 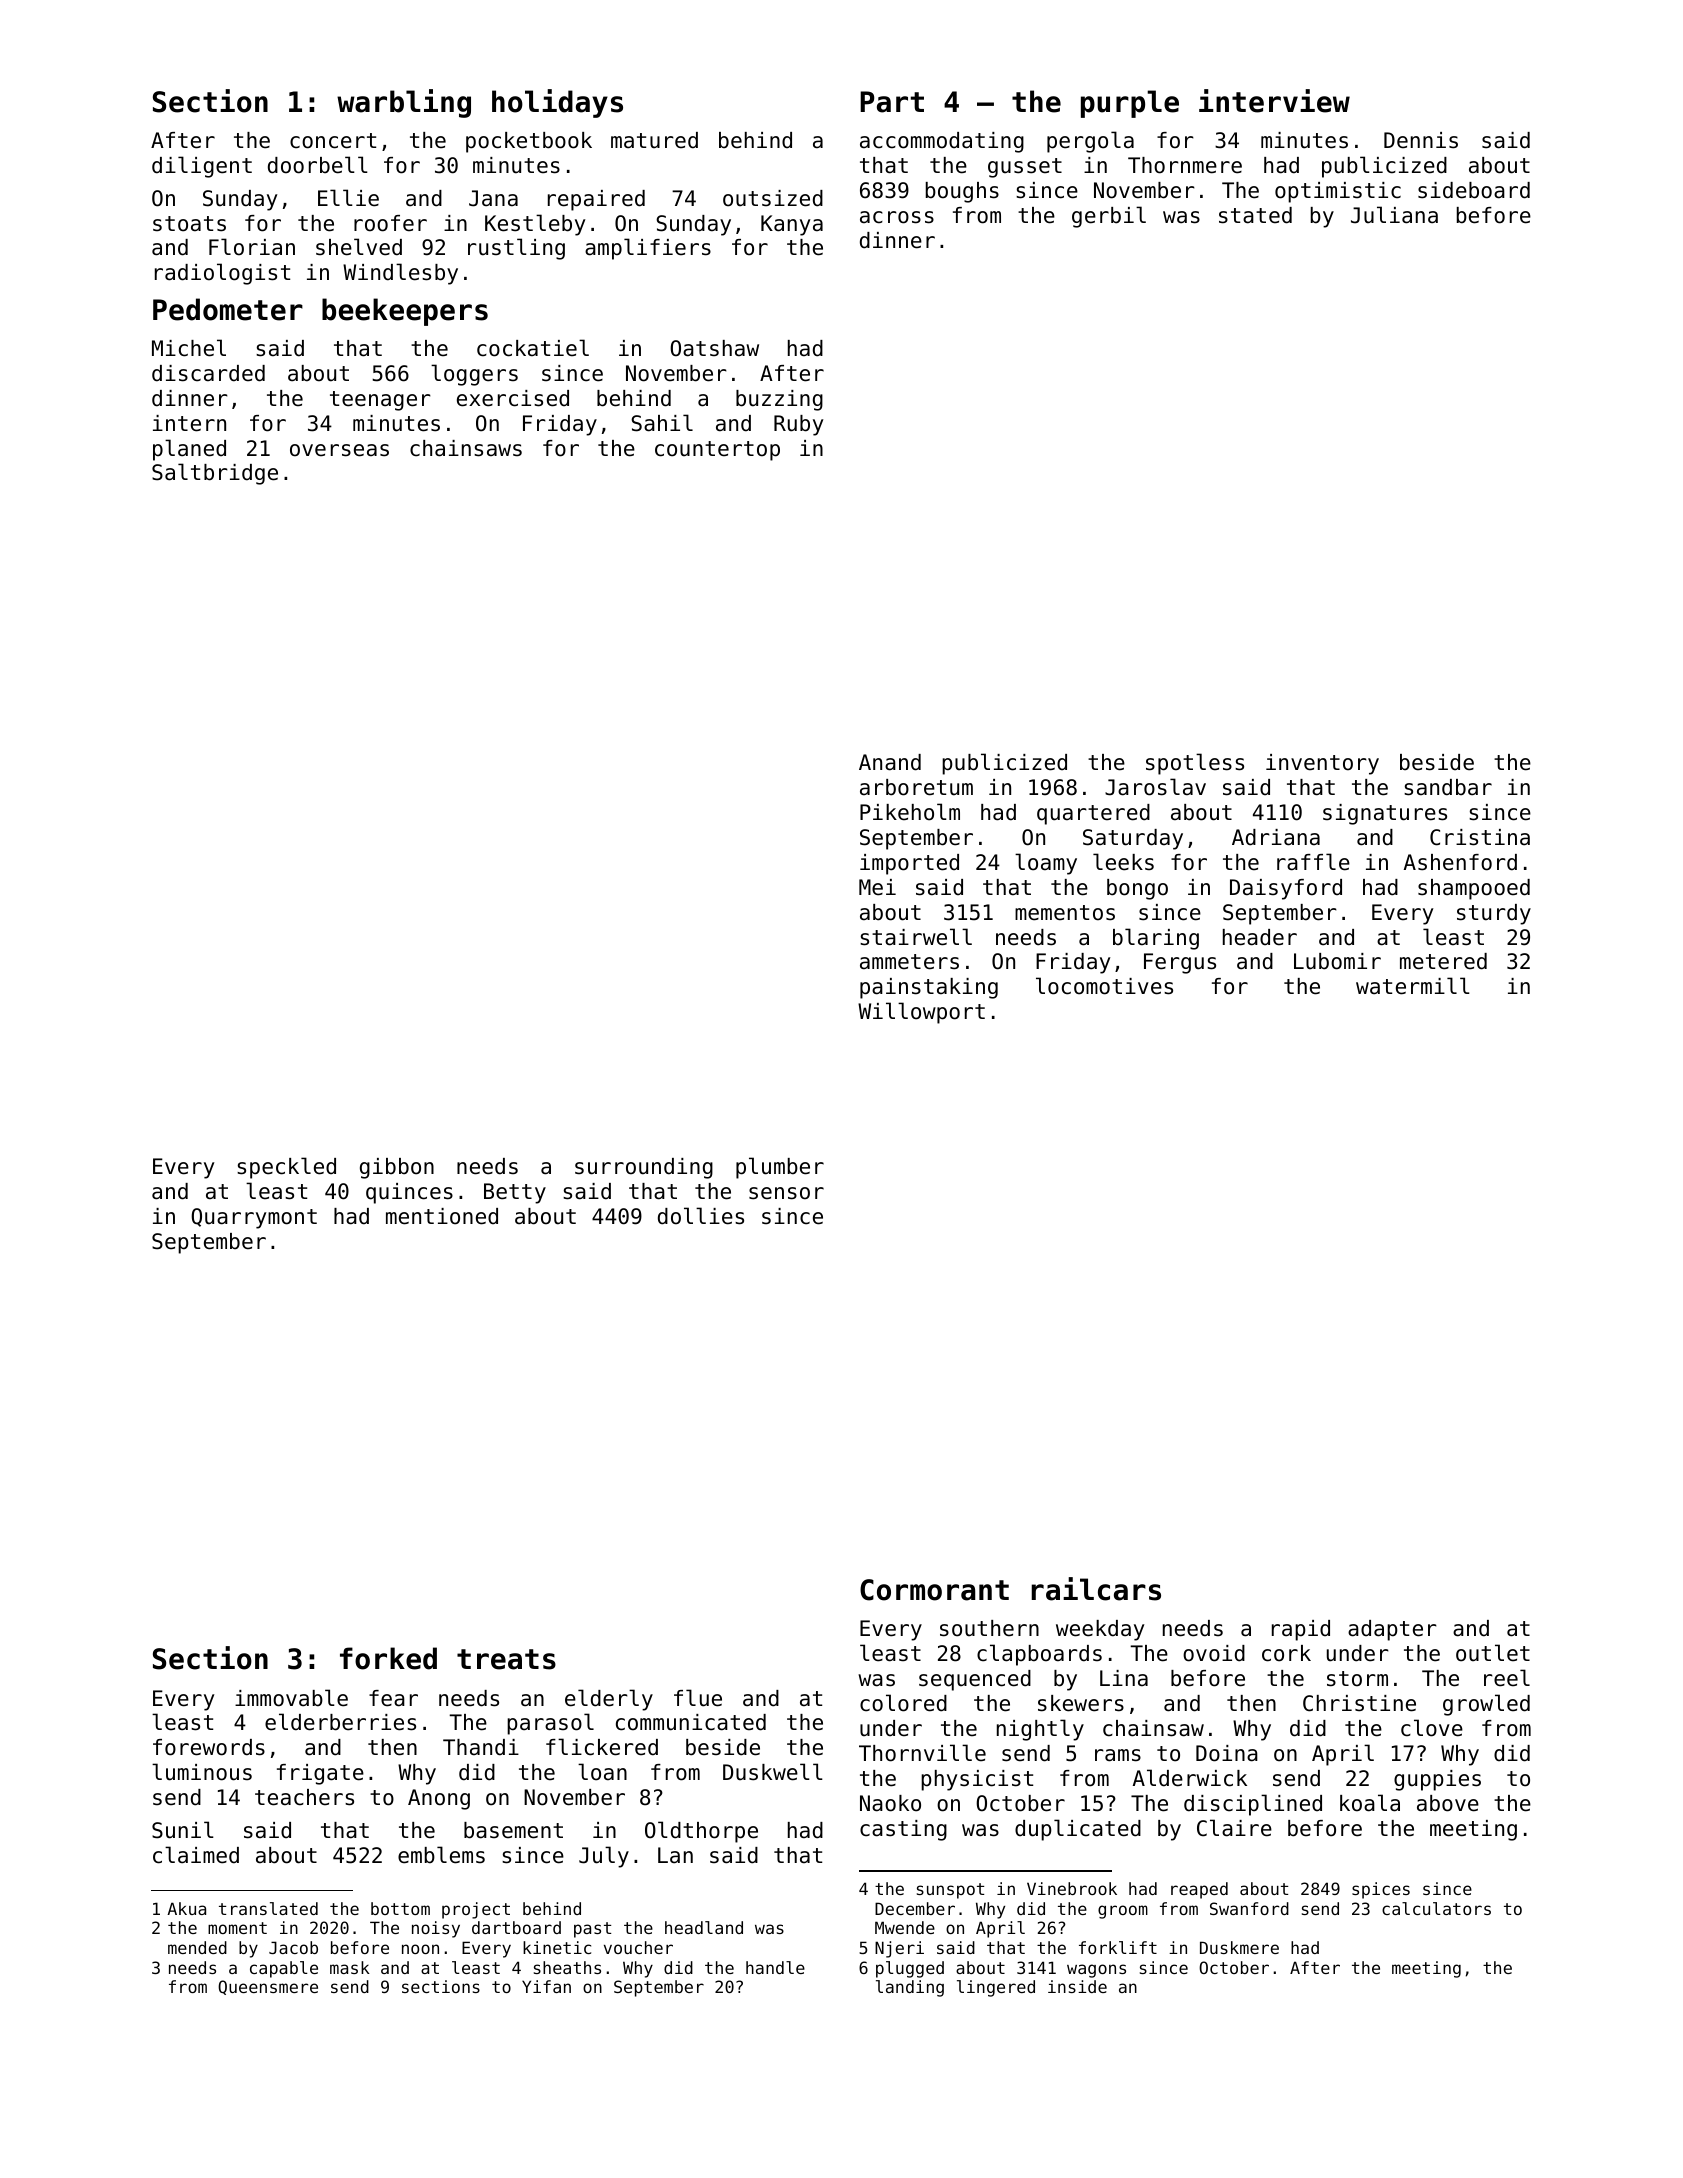 I want to click on warbling, so click(x=404, y=103).
